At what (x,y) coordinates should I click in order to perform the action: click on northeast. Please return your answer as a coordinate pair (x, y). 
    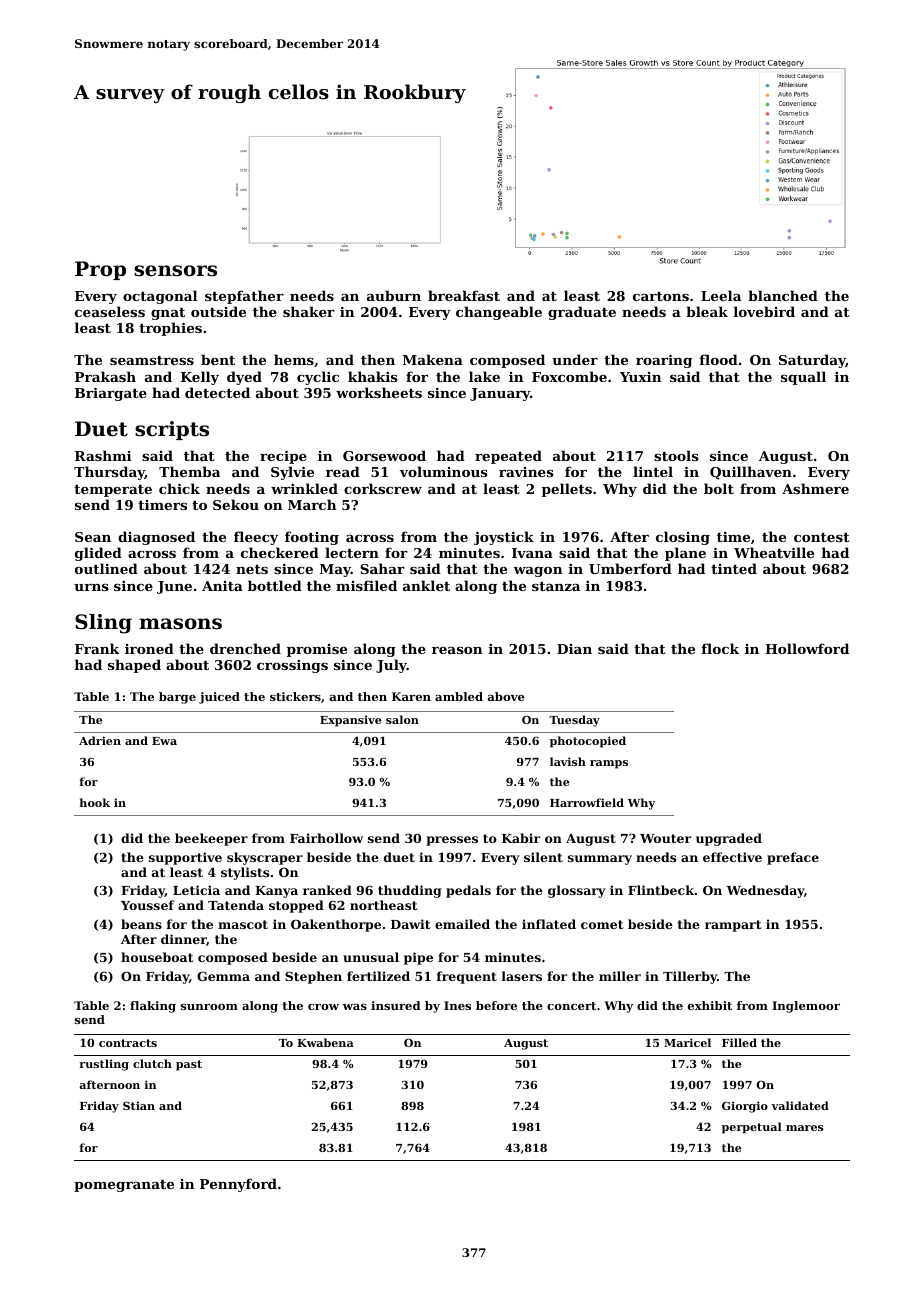
    Looking at the image, I should click on (383, 905).
